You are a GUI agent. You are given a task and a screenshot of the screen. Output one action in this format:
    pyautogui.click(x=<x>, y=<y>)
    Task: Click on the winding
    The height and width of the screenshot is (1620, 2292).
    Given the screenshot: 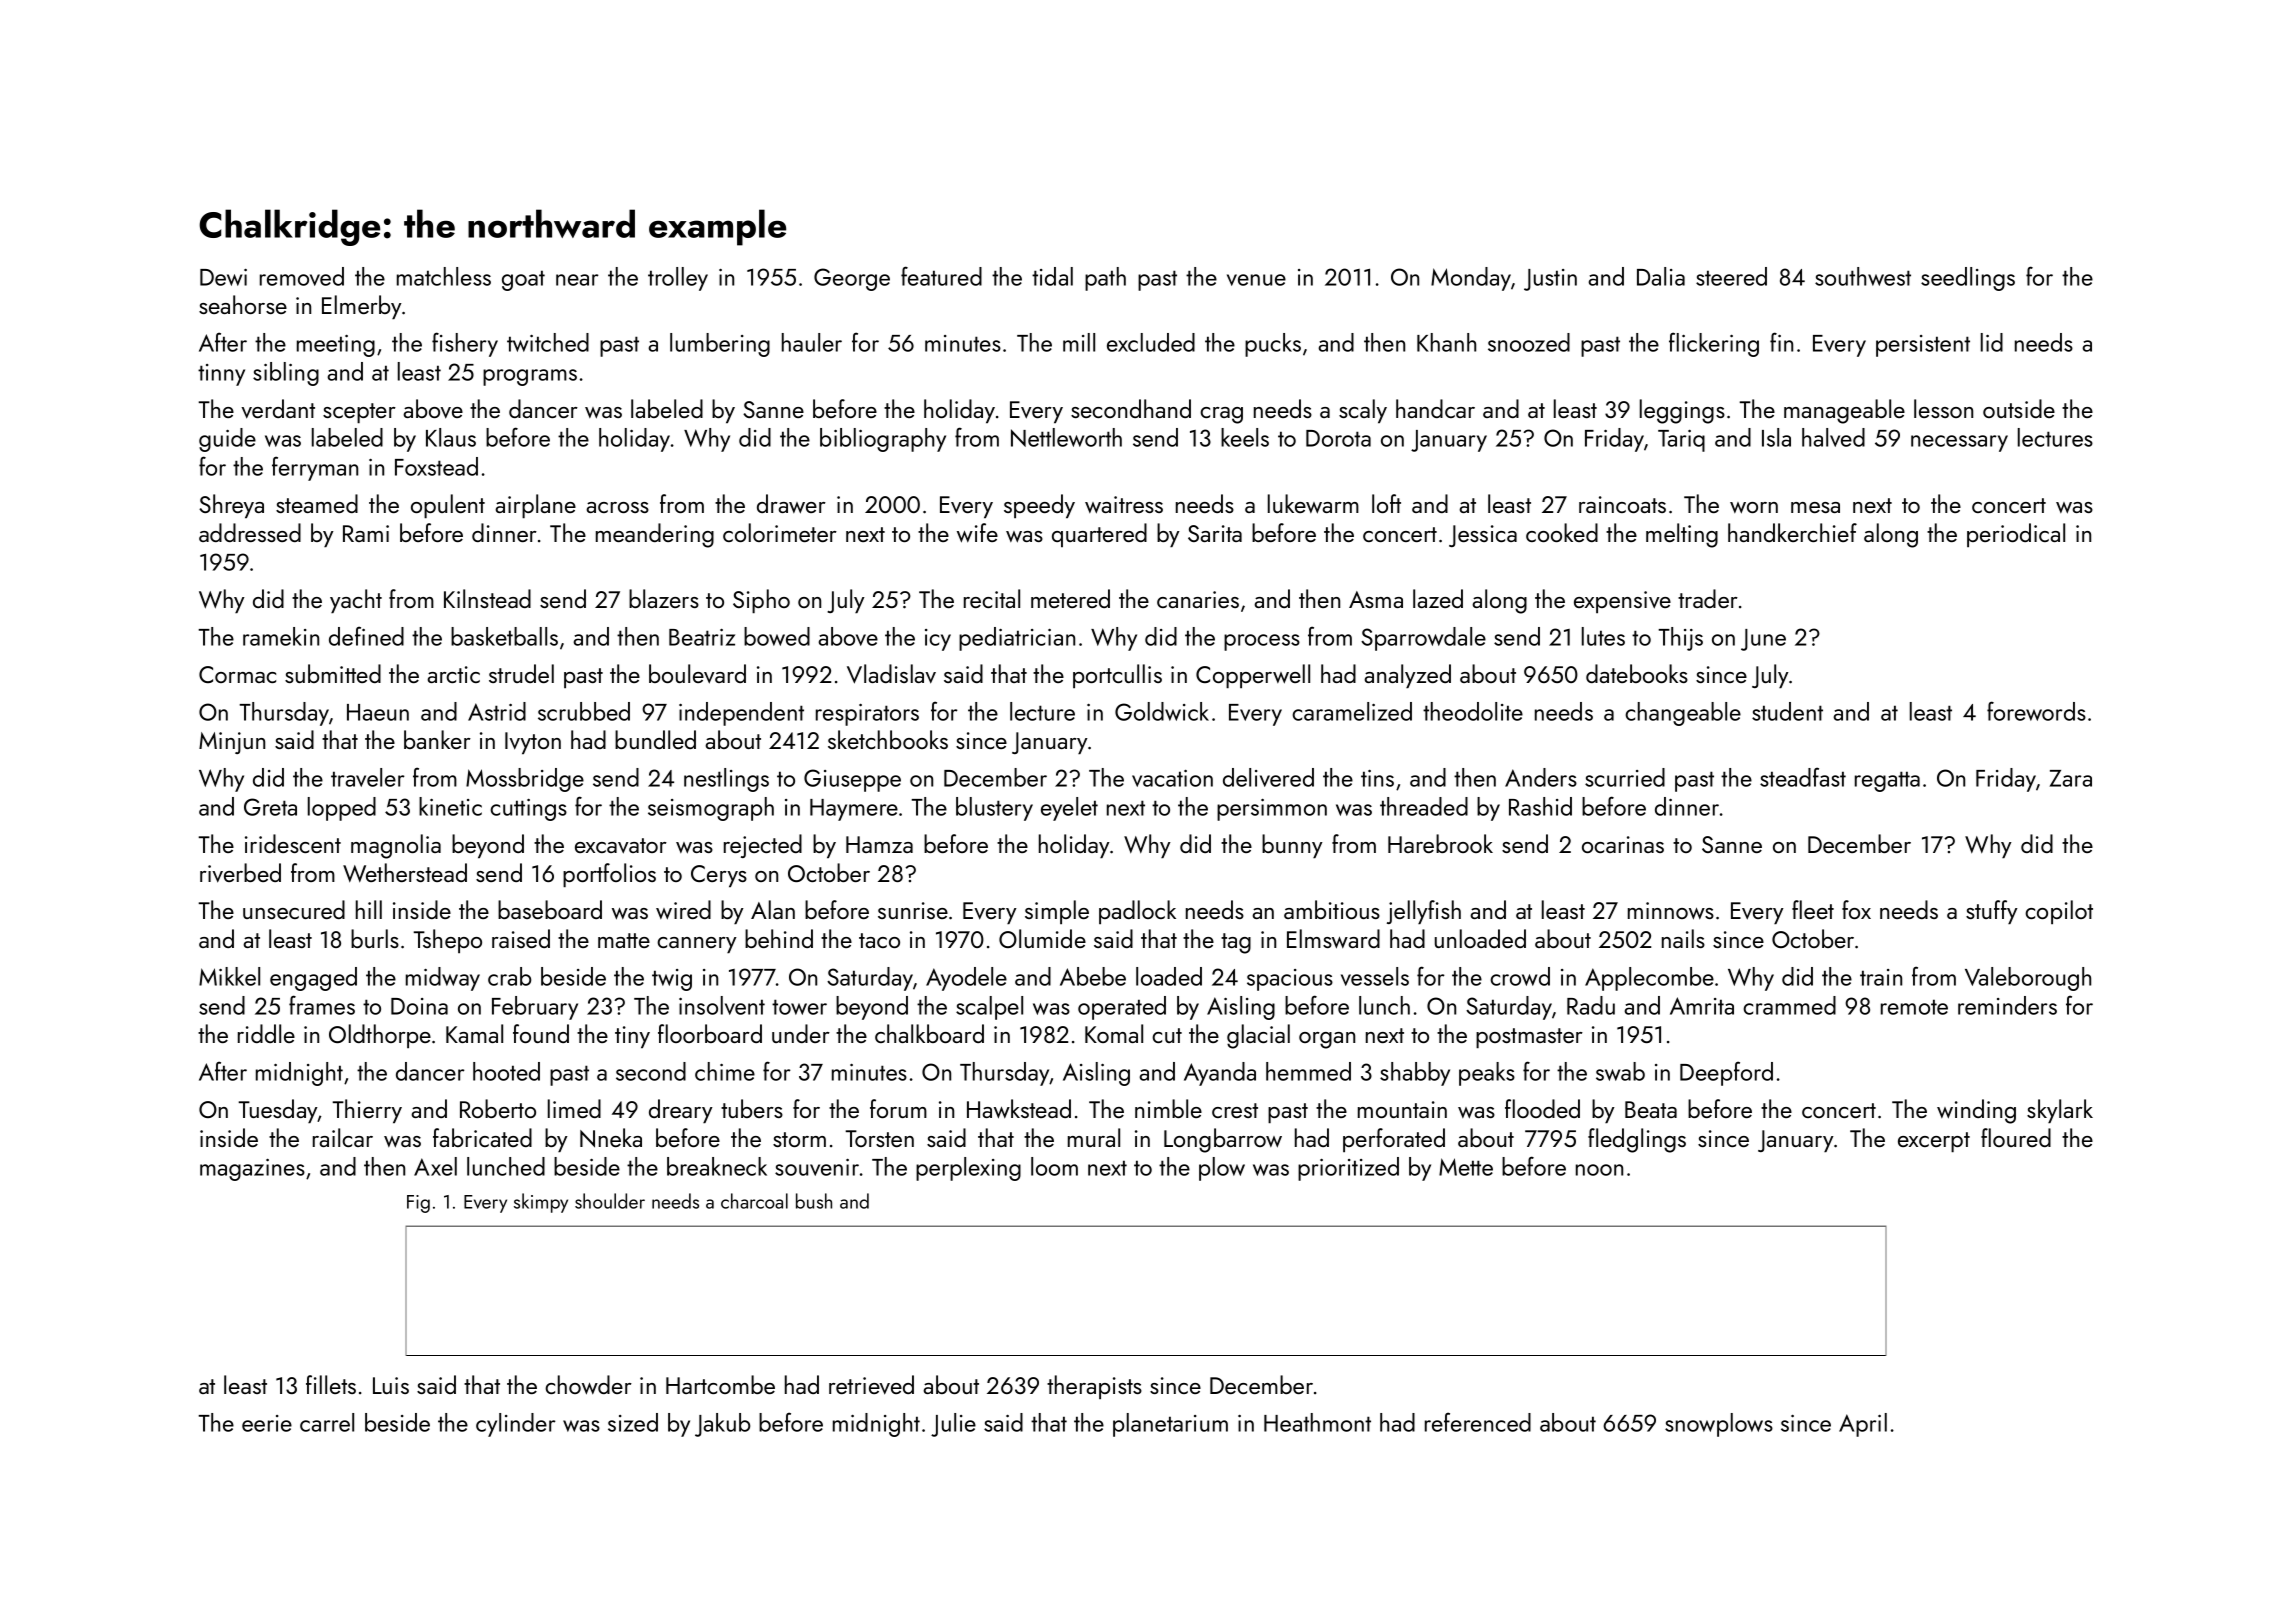 What is the action you would take?
    pyautogui.click(x=1976, y=1111)
